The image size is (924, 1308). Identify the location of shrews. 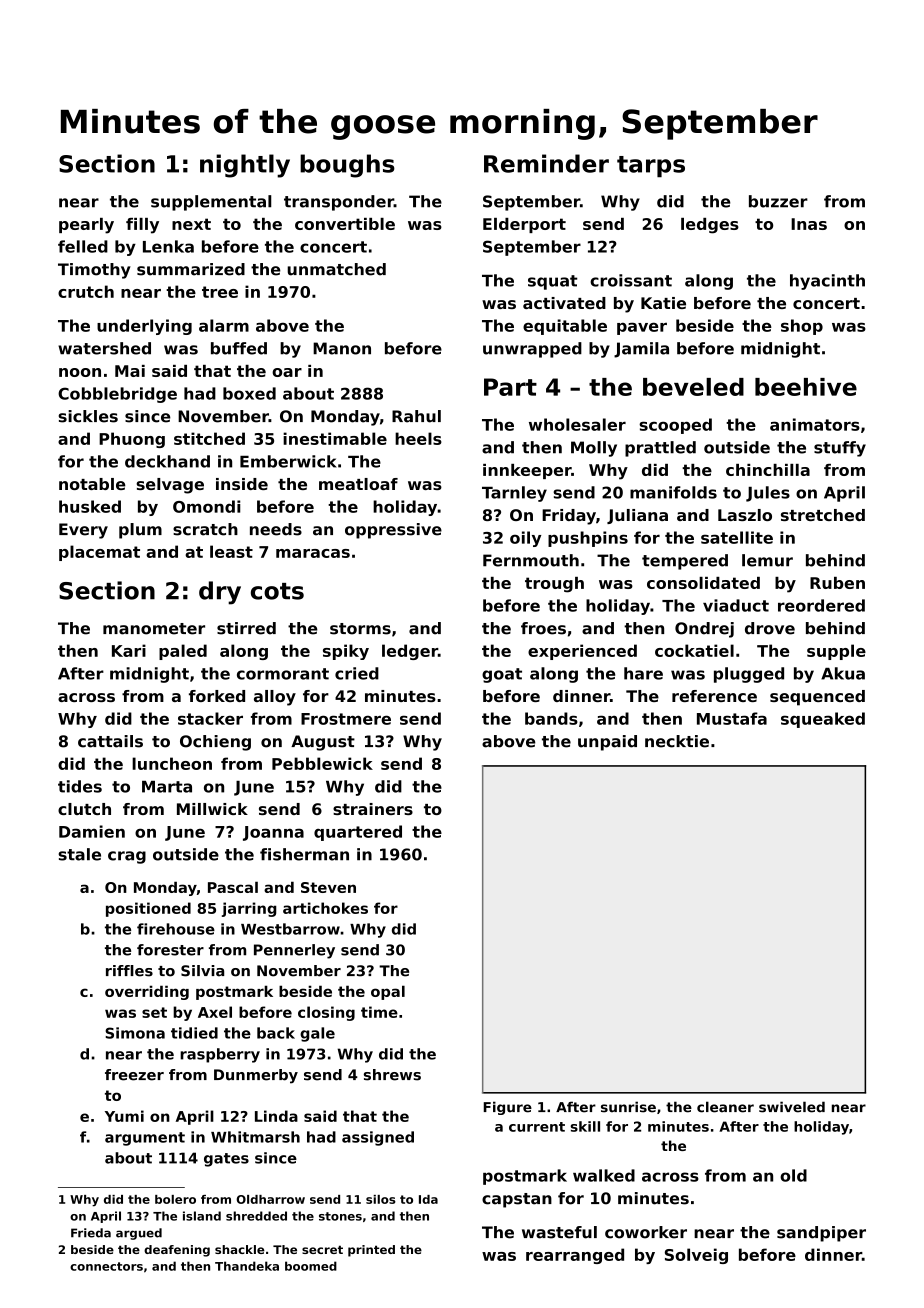
(392, 1075).
